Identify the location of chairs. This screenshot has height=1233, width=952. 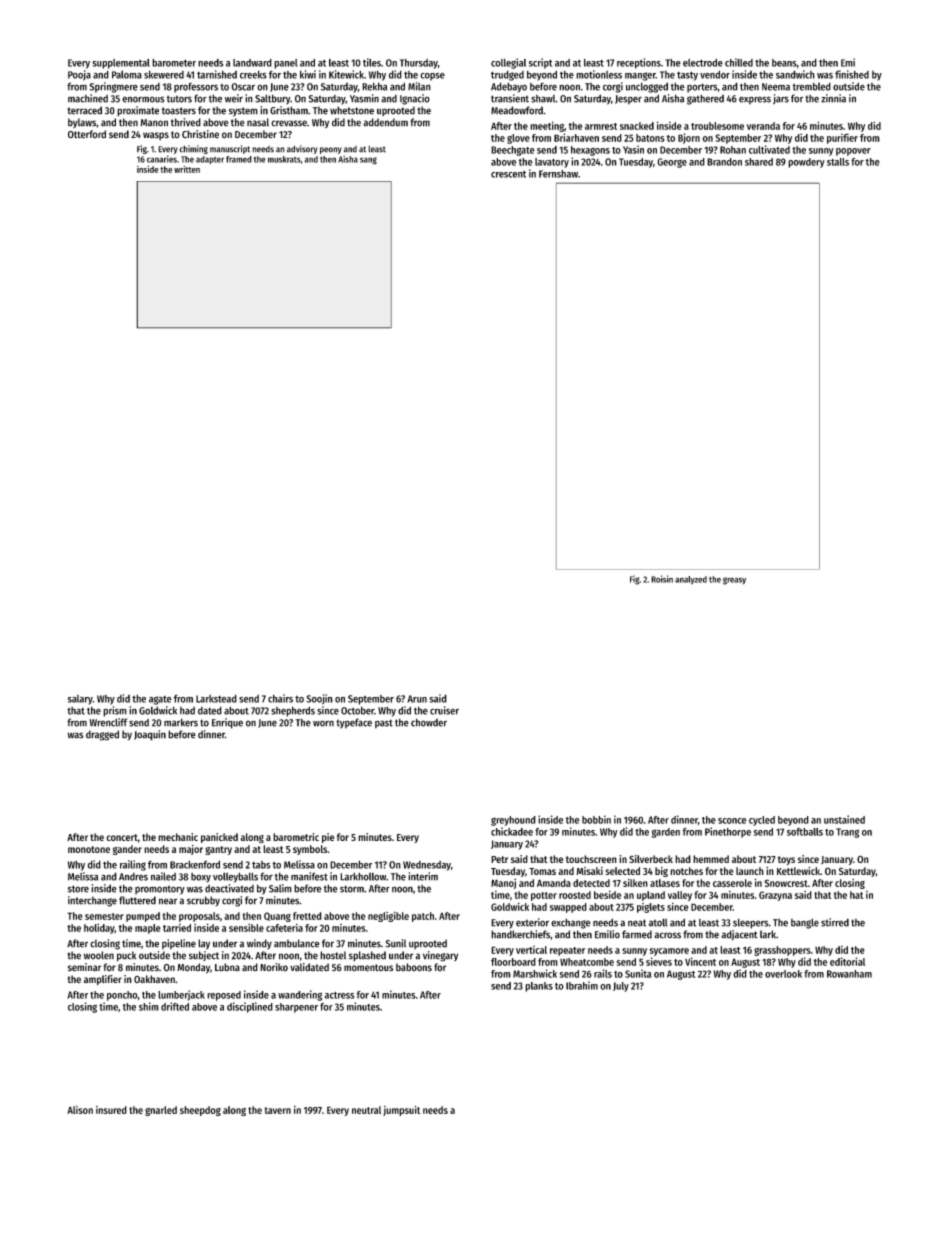
(280, 698).
